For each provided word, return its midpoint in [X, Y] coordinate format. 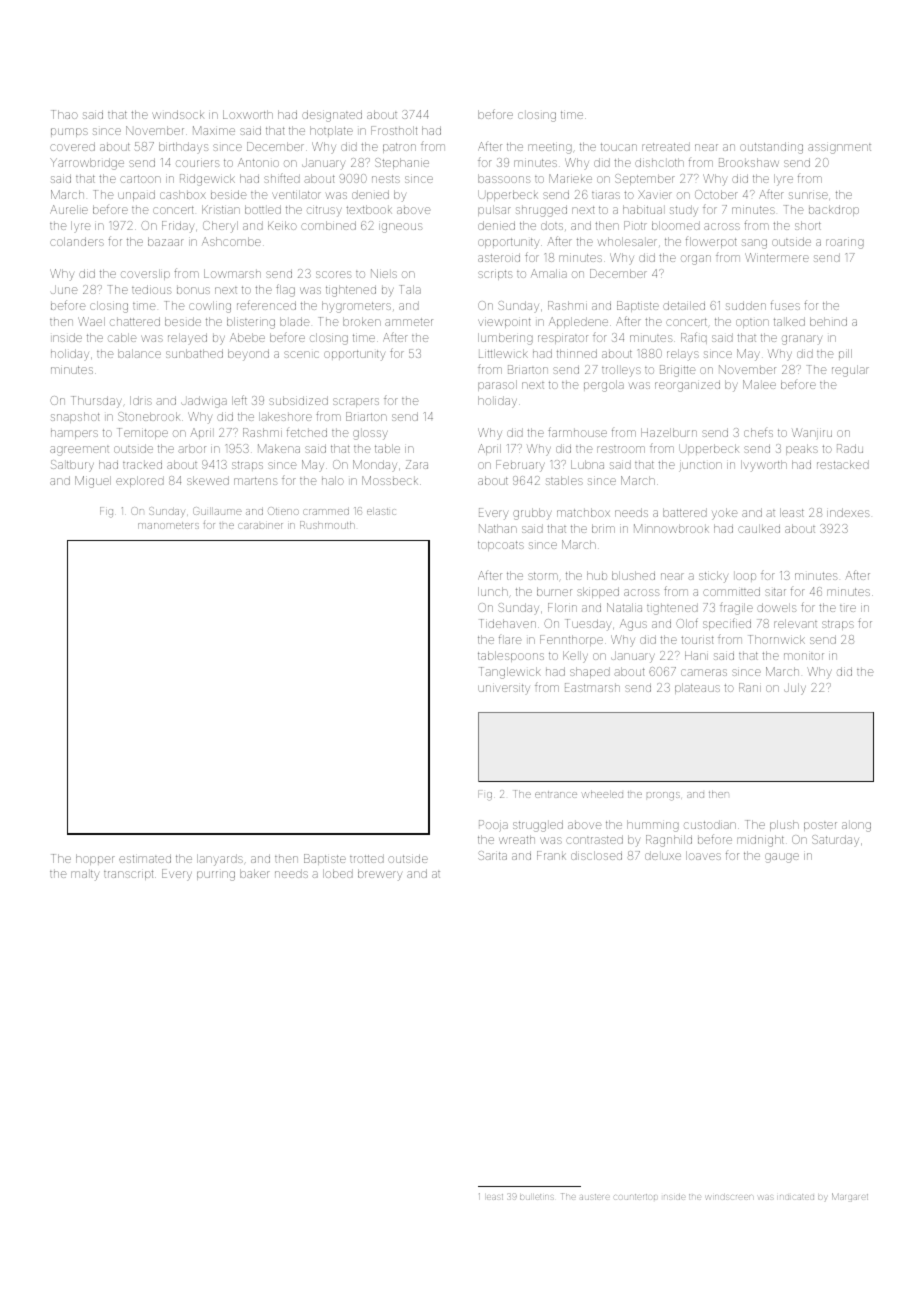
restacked [843, 464]
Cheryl [220, 227]
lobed [338, 873]
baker [255, 873]
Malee [759, 384]
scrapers [356, 402]
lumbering [505, 339]
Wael [91, 321]
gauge [782, 858]
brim [603, 528]
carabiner [260, 526]
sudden [746, 305]
